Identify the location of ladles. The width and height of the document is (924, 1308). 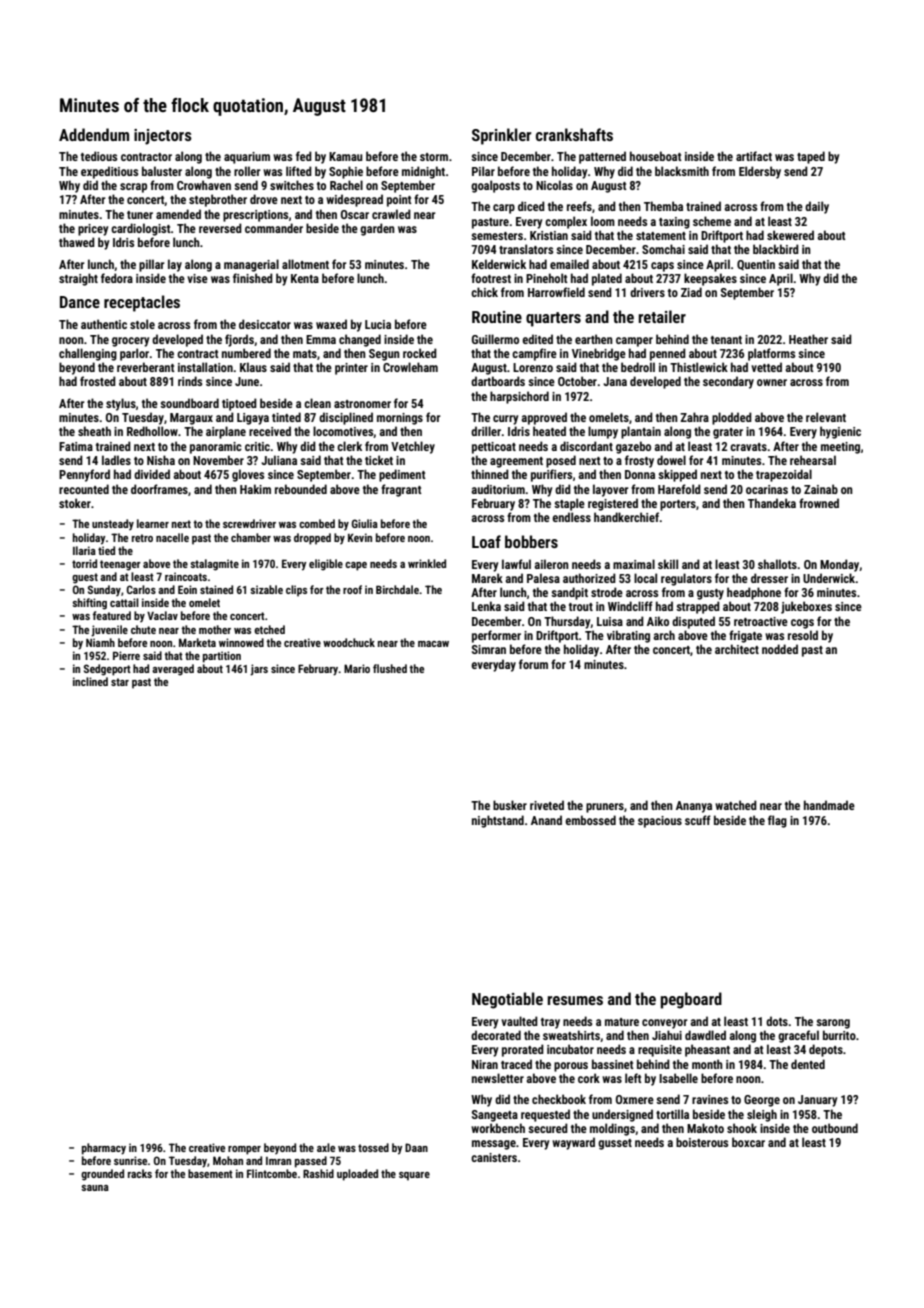
(116, 460).
